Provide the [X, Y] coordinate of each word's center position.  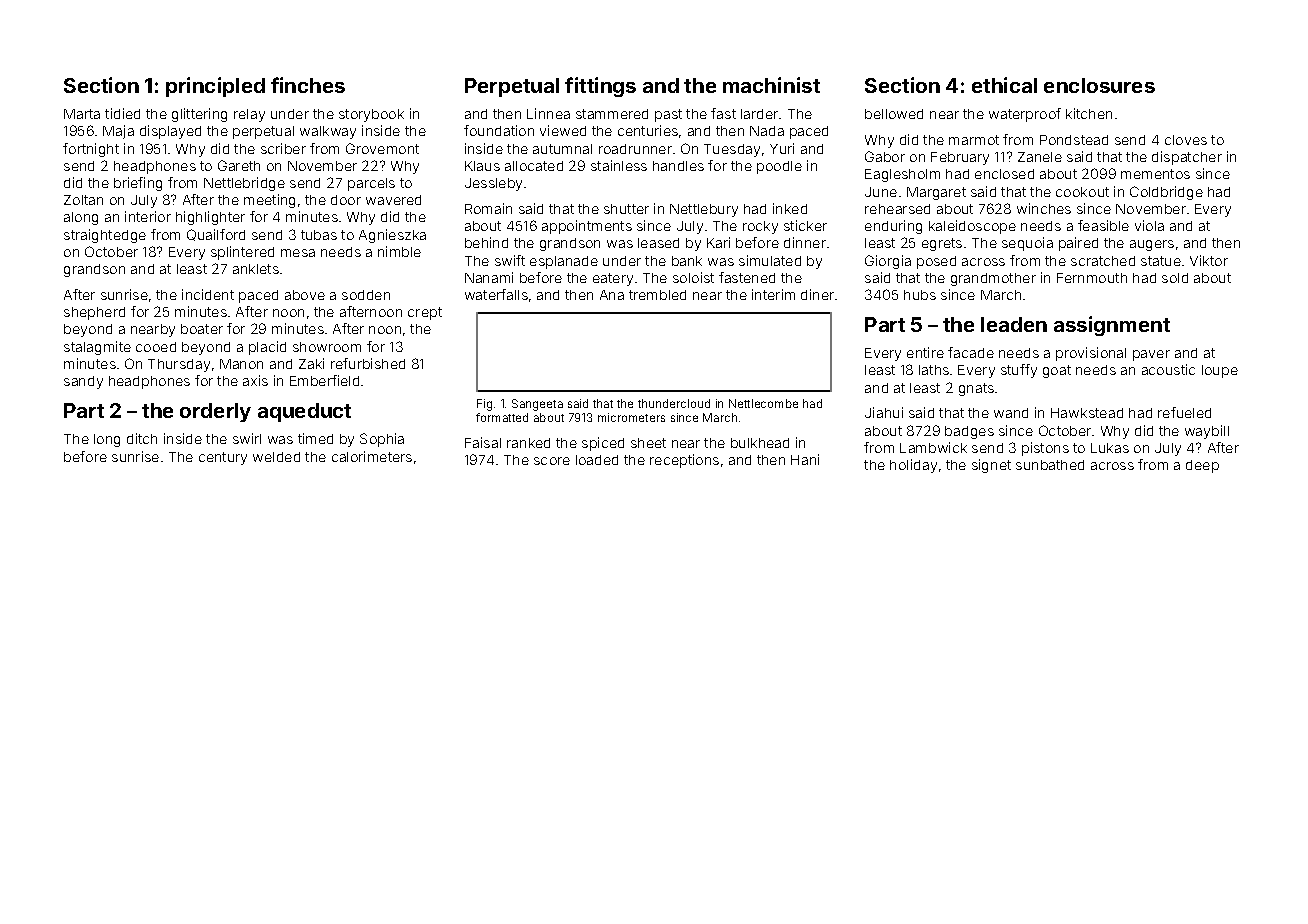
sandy [83, 382]
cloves [1186, 140]
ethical [1004, 85]
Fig [484, 405]
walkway [328, 132]
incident [208, 294]
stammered [612, 114]
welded [276, 457]
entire [925, 352]
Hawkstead [1087, 413]
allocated [534, 166]
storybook [371, 115]
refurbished [368, 363]
